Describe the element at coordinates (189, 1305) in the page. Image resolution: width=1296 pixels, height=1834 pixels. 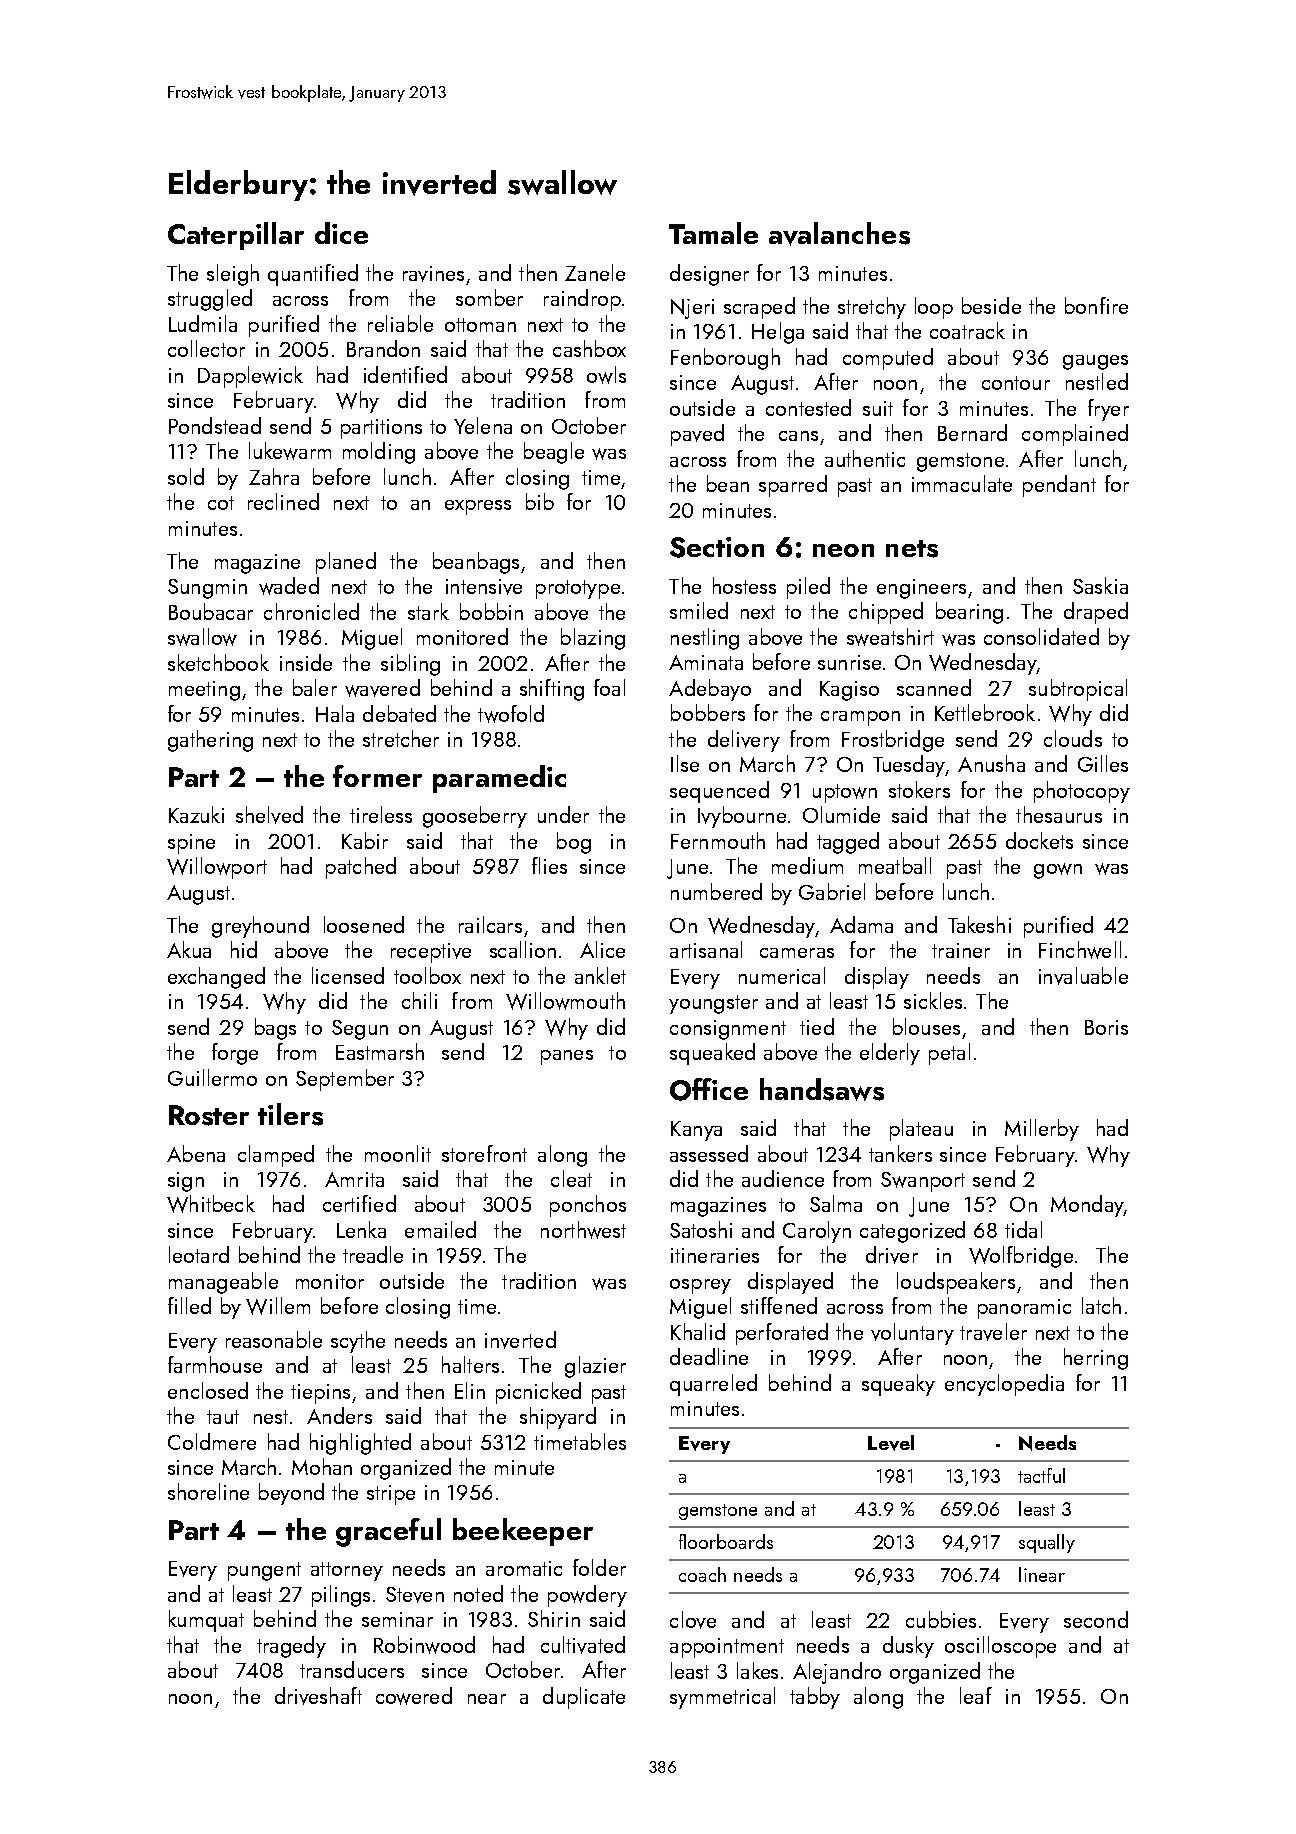
I see `filled` at that location.
